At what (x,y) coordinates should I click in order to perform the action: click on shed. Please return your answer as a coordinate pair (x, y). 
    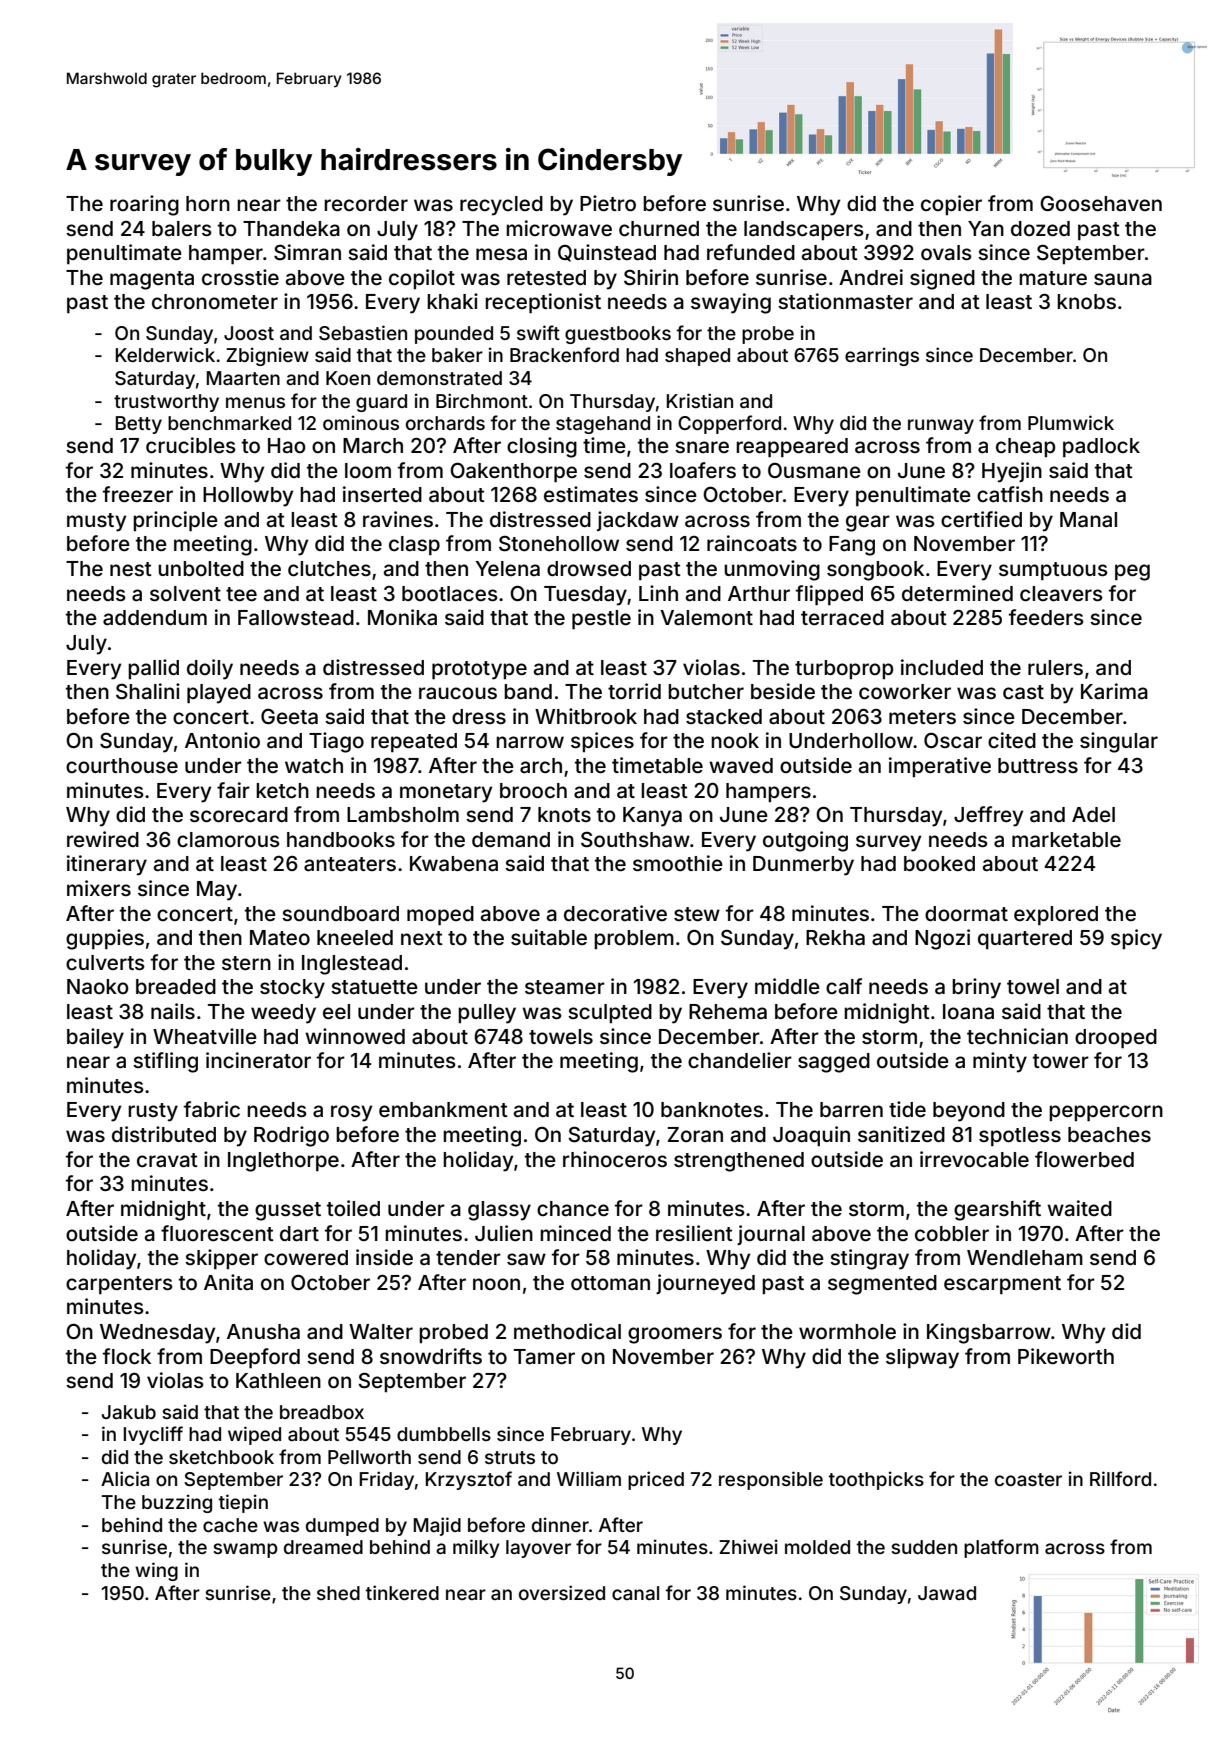
    Looking at the image, I should click on (338, 1593).
